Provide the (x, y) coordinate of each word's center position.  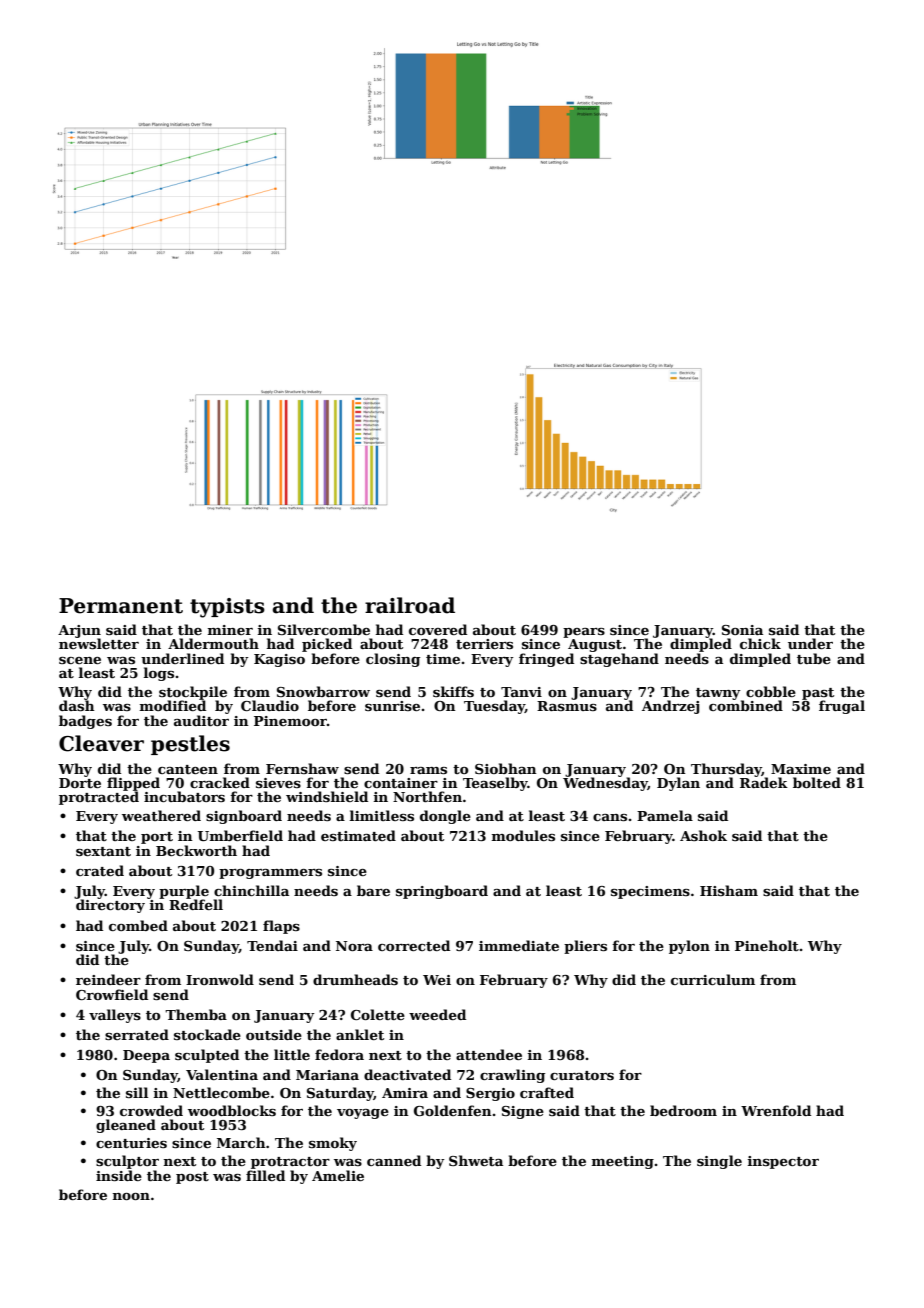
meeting (623, 1162)
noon (131, 1196)
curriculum (713, 979)
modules (523, 835)
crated (100, 870)
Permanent (121, 606)
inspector (783, 1162)
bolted (817, 782)
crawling (512, 1076)
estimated (358, 835)
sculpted (207, 1056)
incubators (184, 796)
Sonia (742, 630)
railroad (410, 605)
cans (610, 817)
